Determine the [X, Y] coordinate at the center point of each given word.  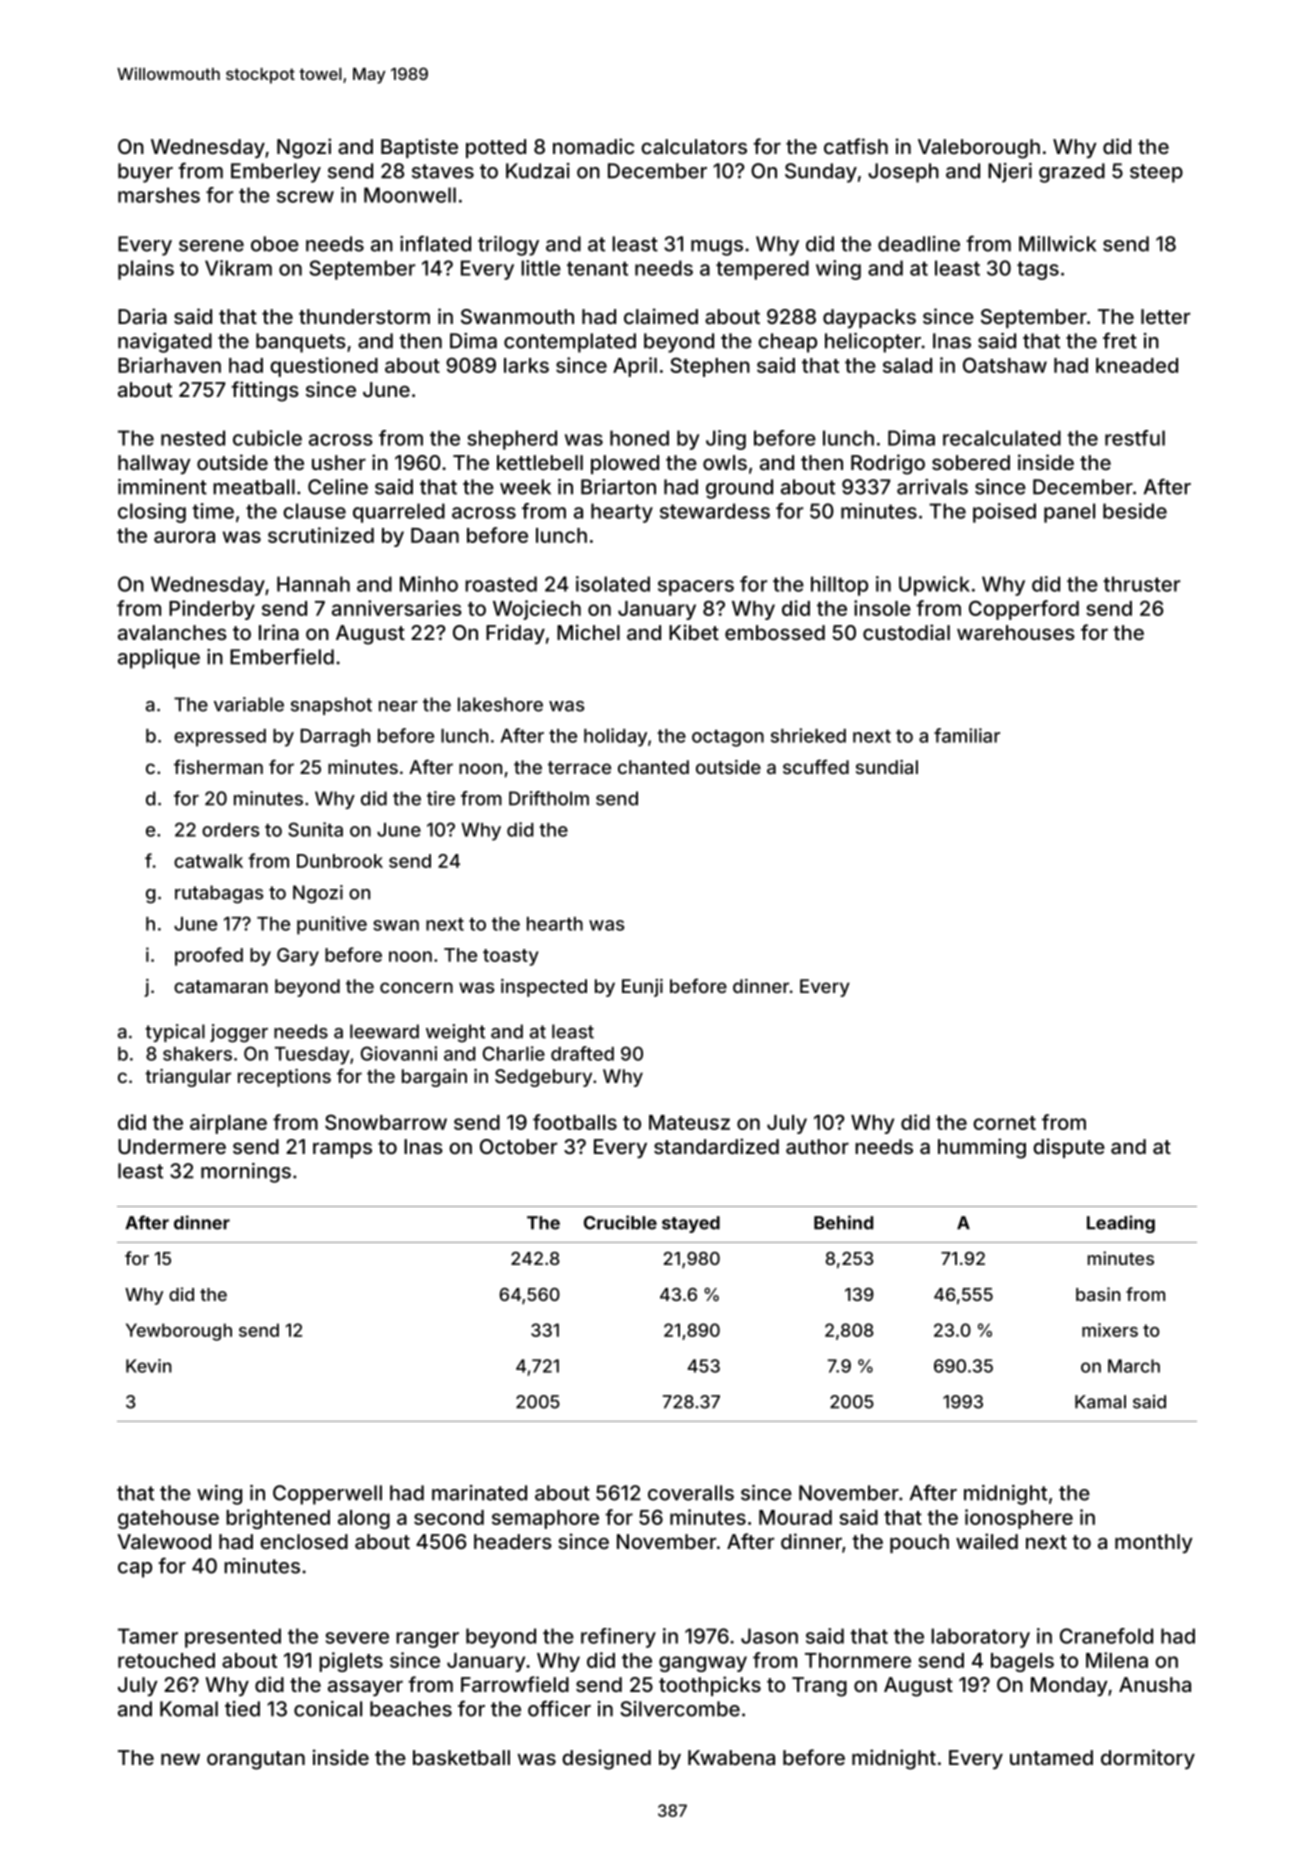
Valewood [164, 1541]
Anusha [1155, 1684]
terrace [579, 767]
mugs [717, 248]
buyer [145, 173]
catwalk [208, 861]
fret [1120, 340]
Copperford [1024, 610]
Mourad [795, 1517]
